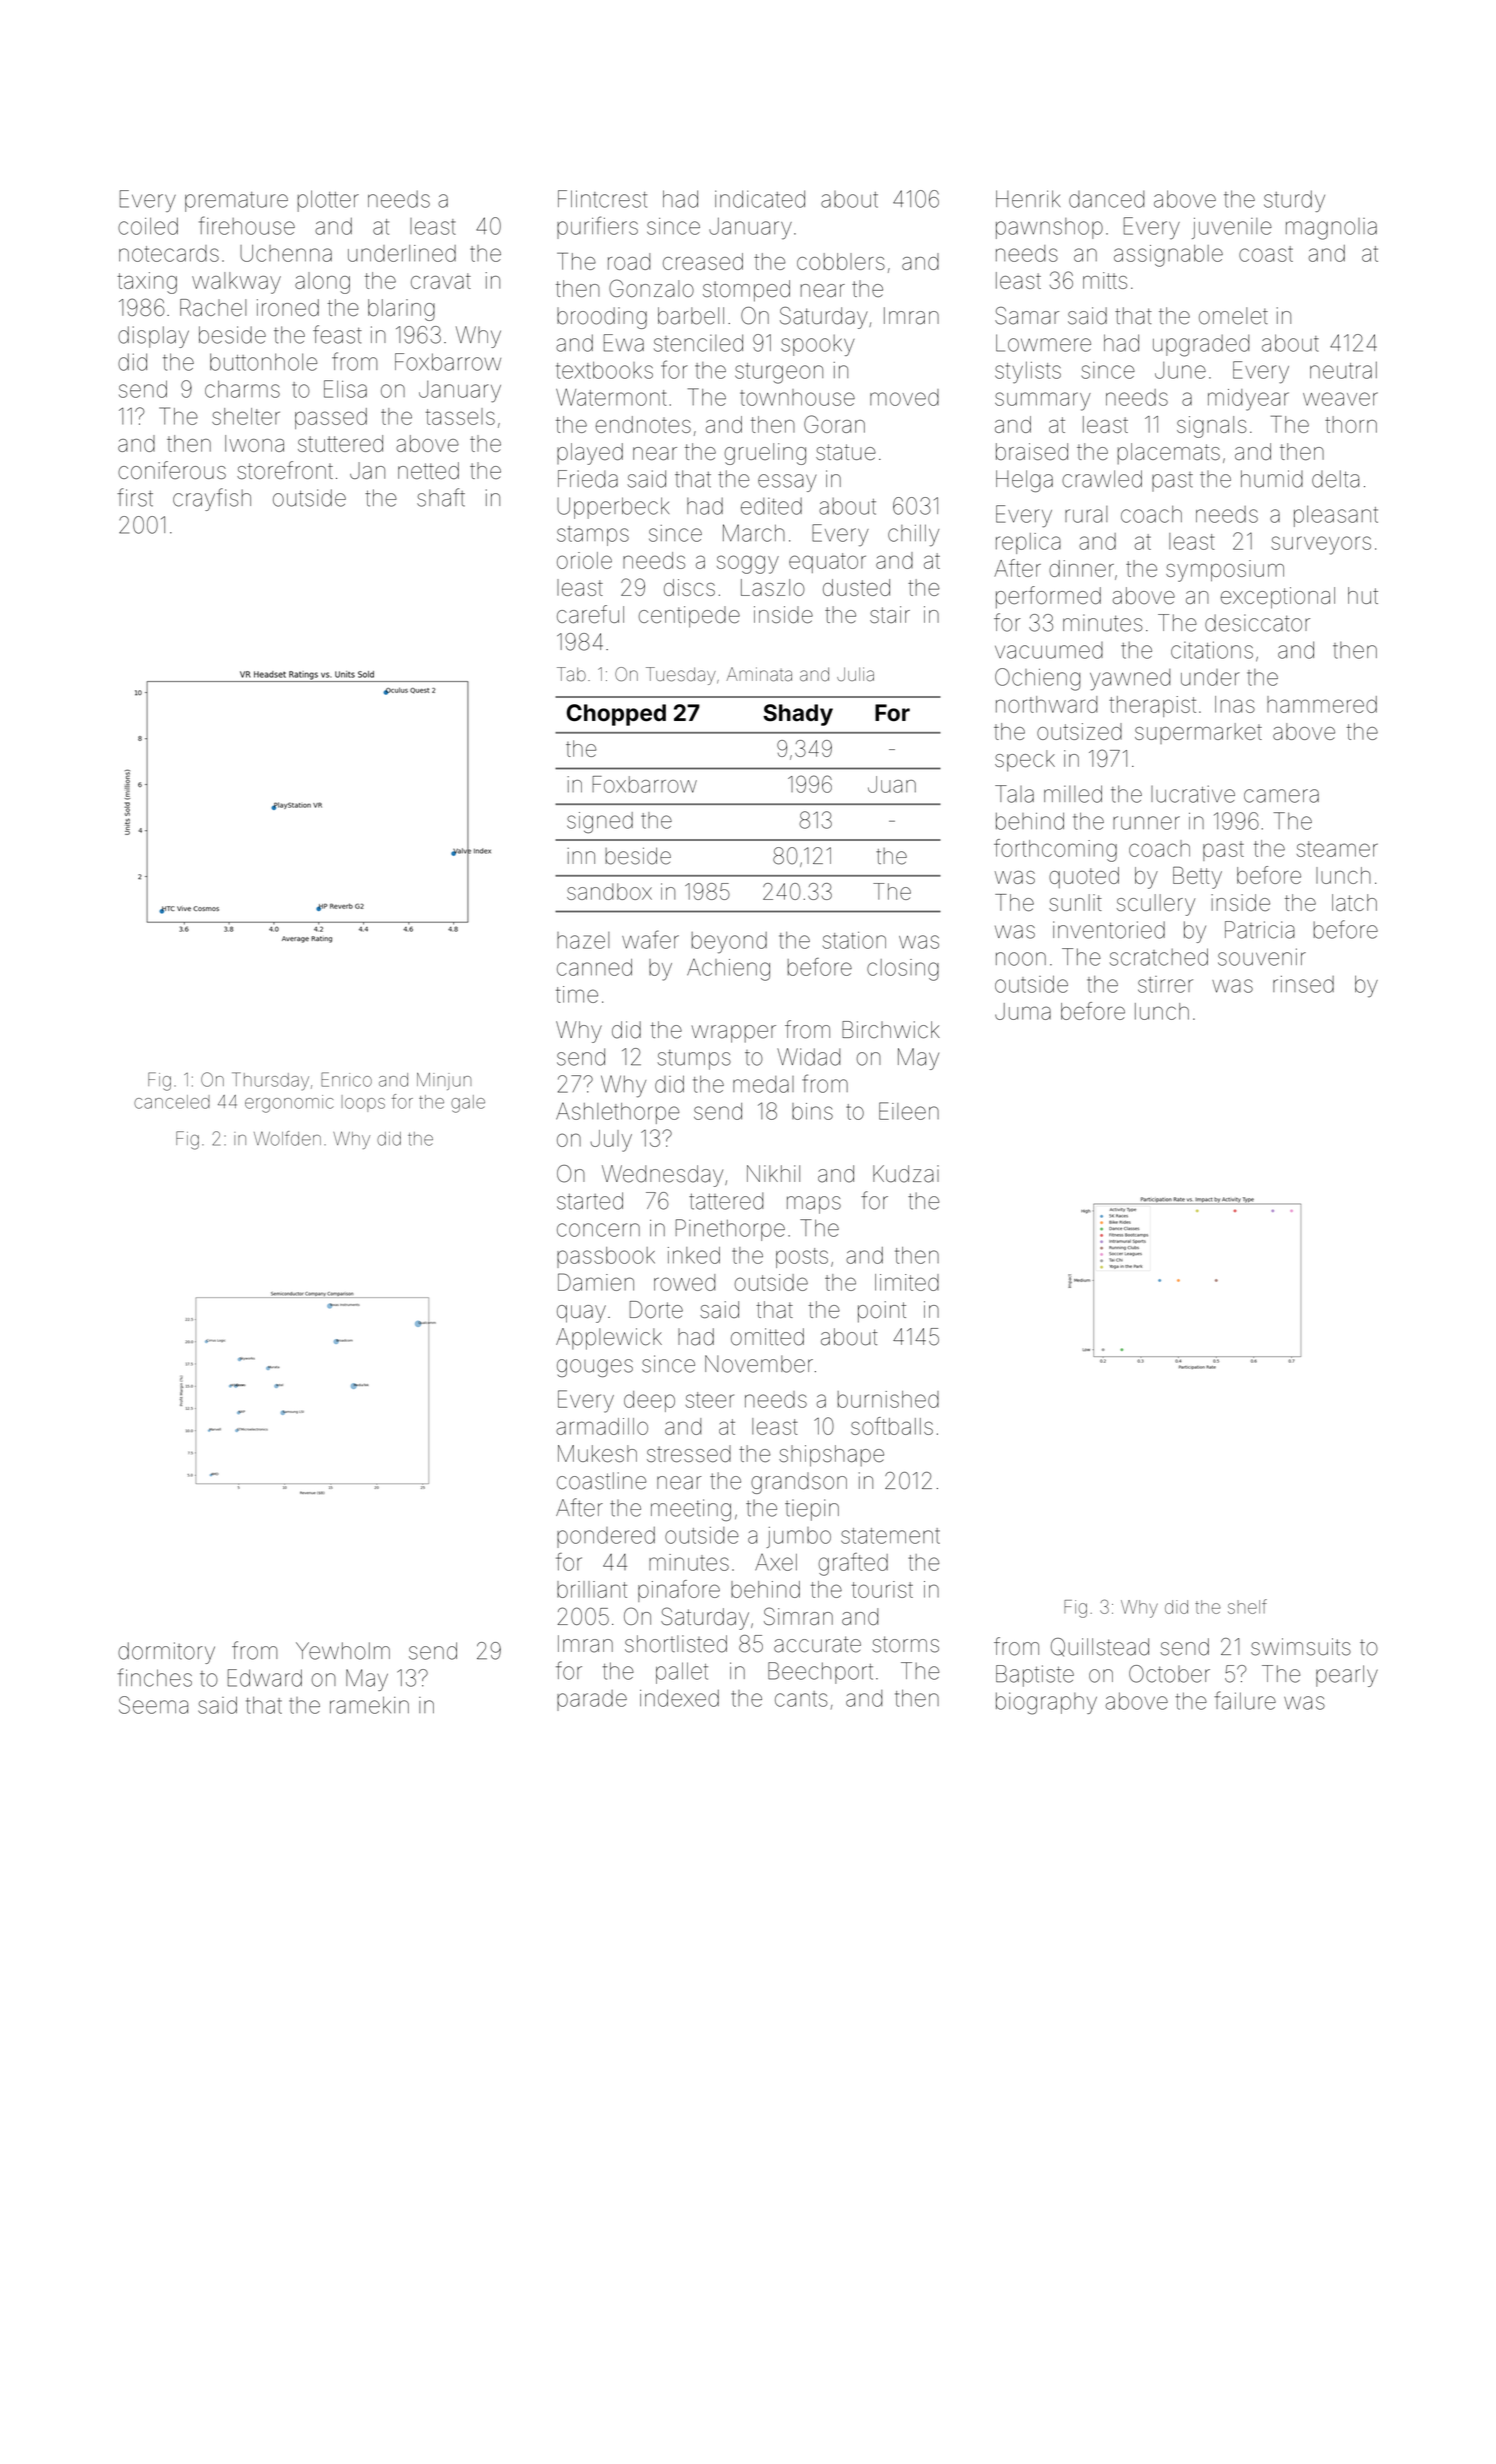 The height and width of the image is (2464, 1496). Describe the element at coordinates (1294, 201) in the image. I see `sturdy` at that location.
